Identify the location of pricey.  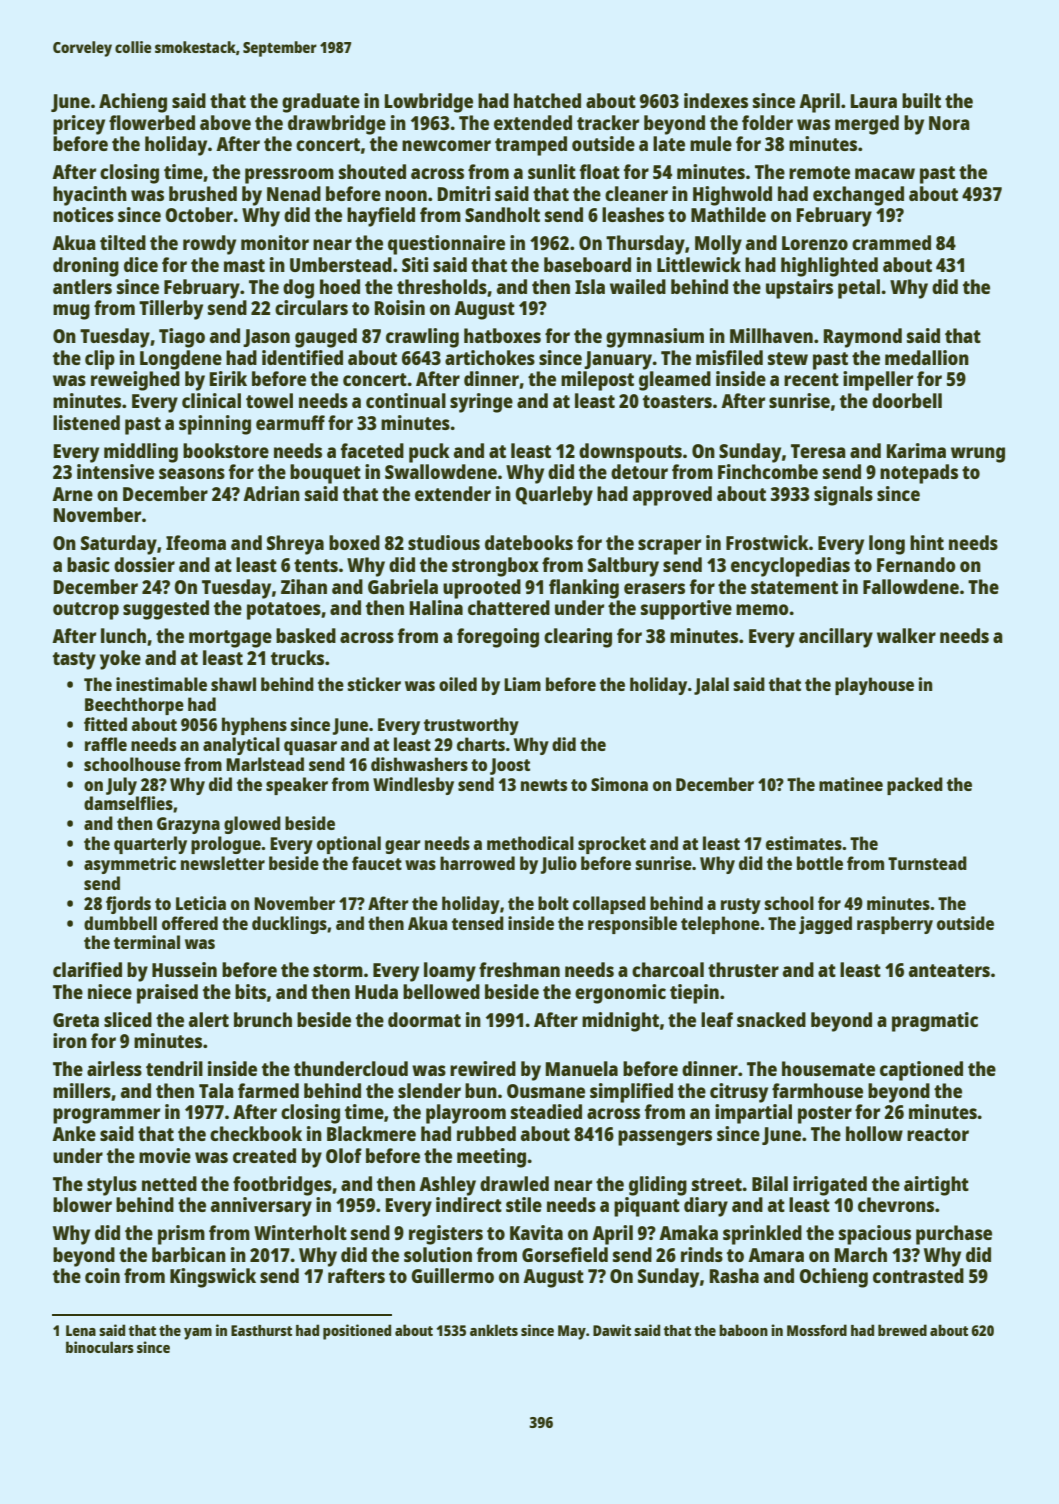
(79, 125).
